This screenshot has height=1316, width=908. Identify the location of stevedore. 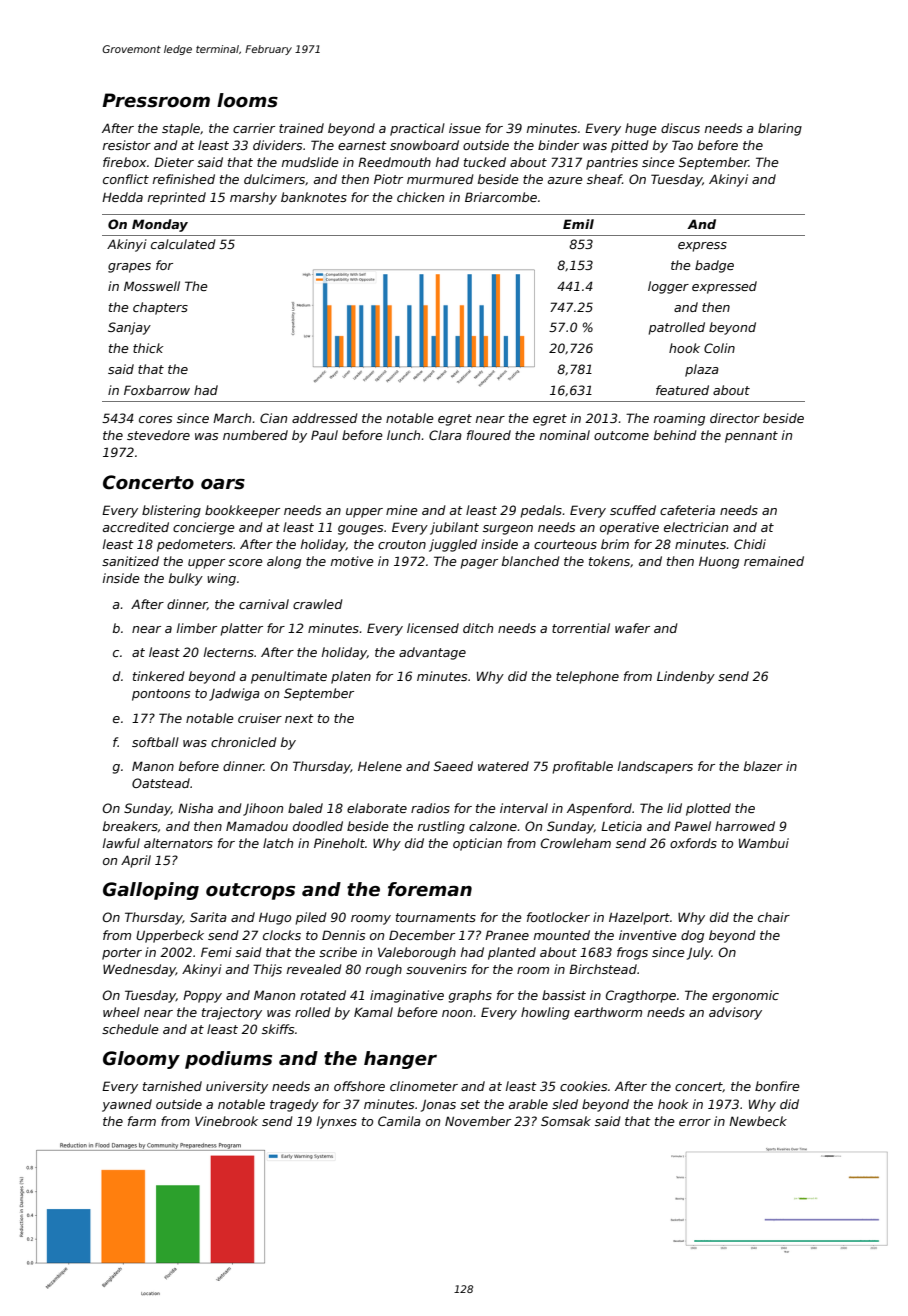
(158, 435).
